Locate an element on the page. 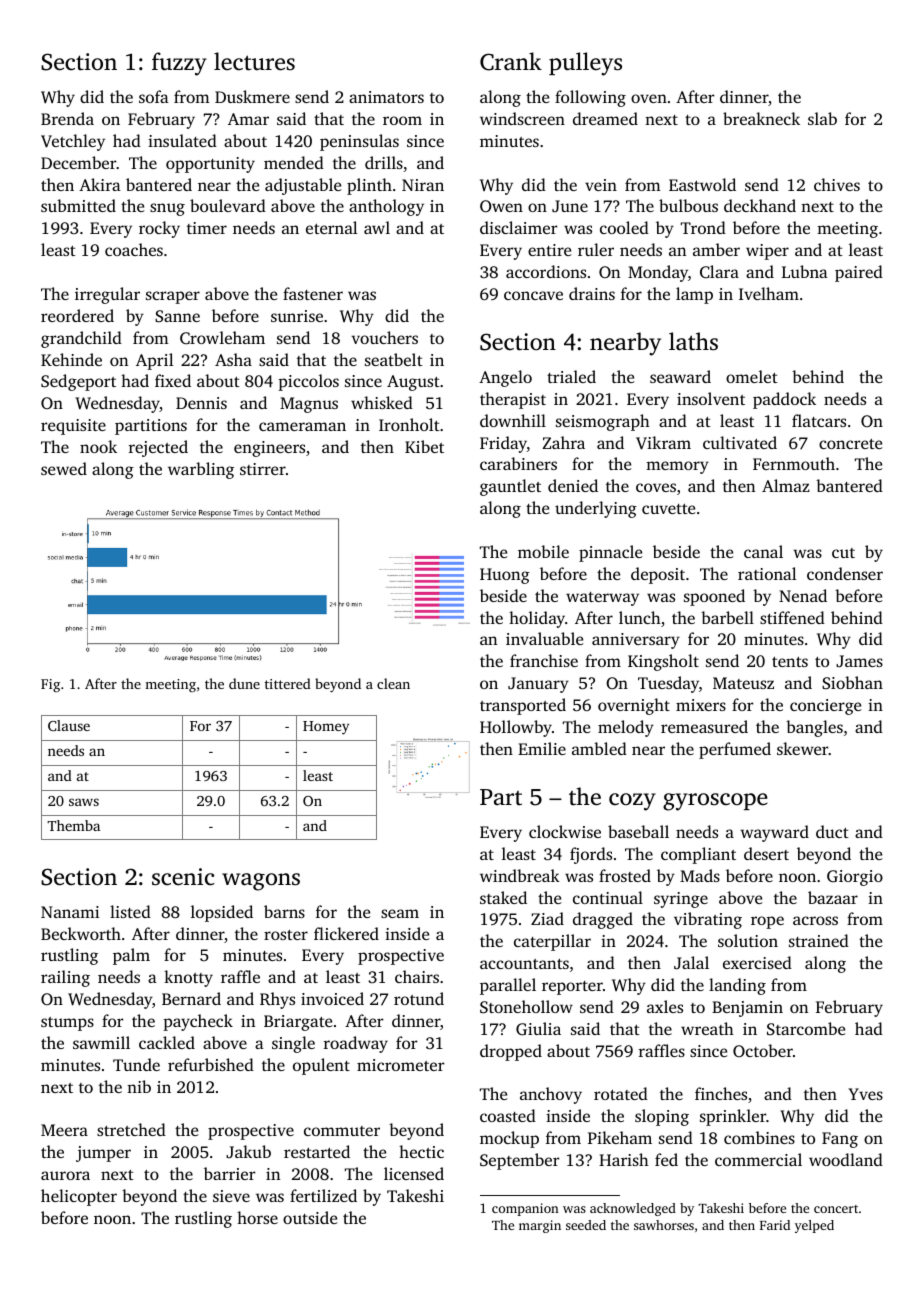  Kibet is located at coordinates (424, 446).
